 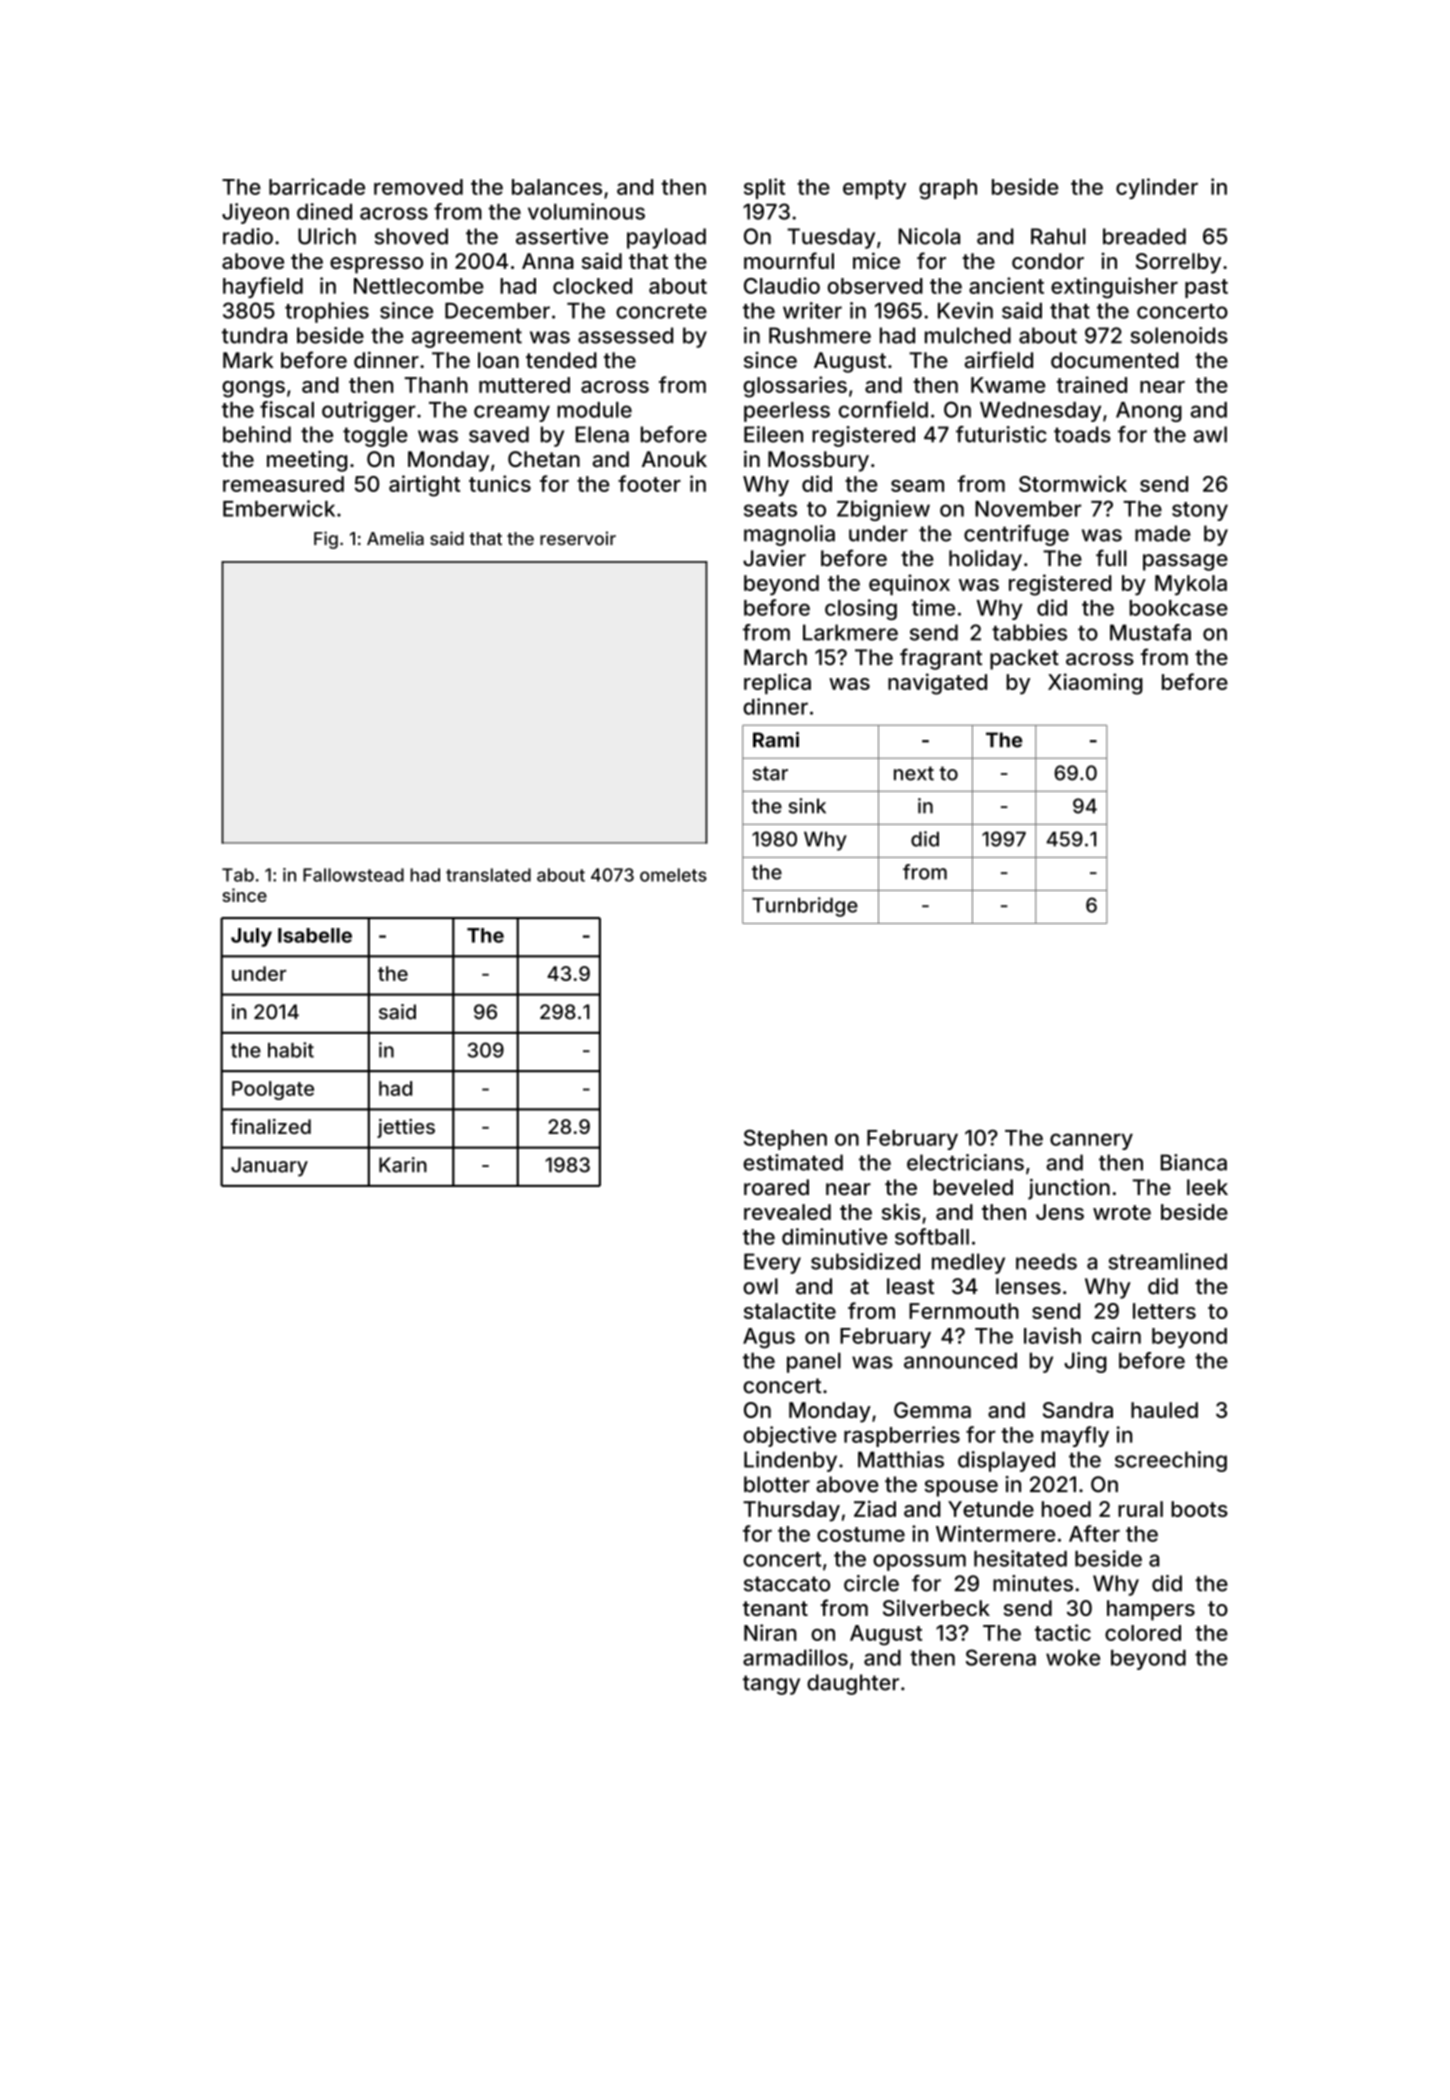 I want to click on barricade, so click(x=317, y=186).
